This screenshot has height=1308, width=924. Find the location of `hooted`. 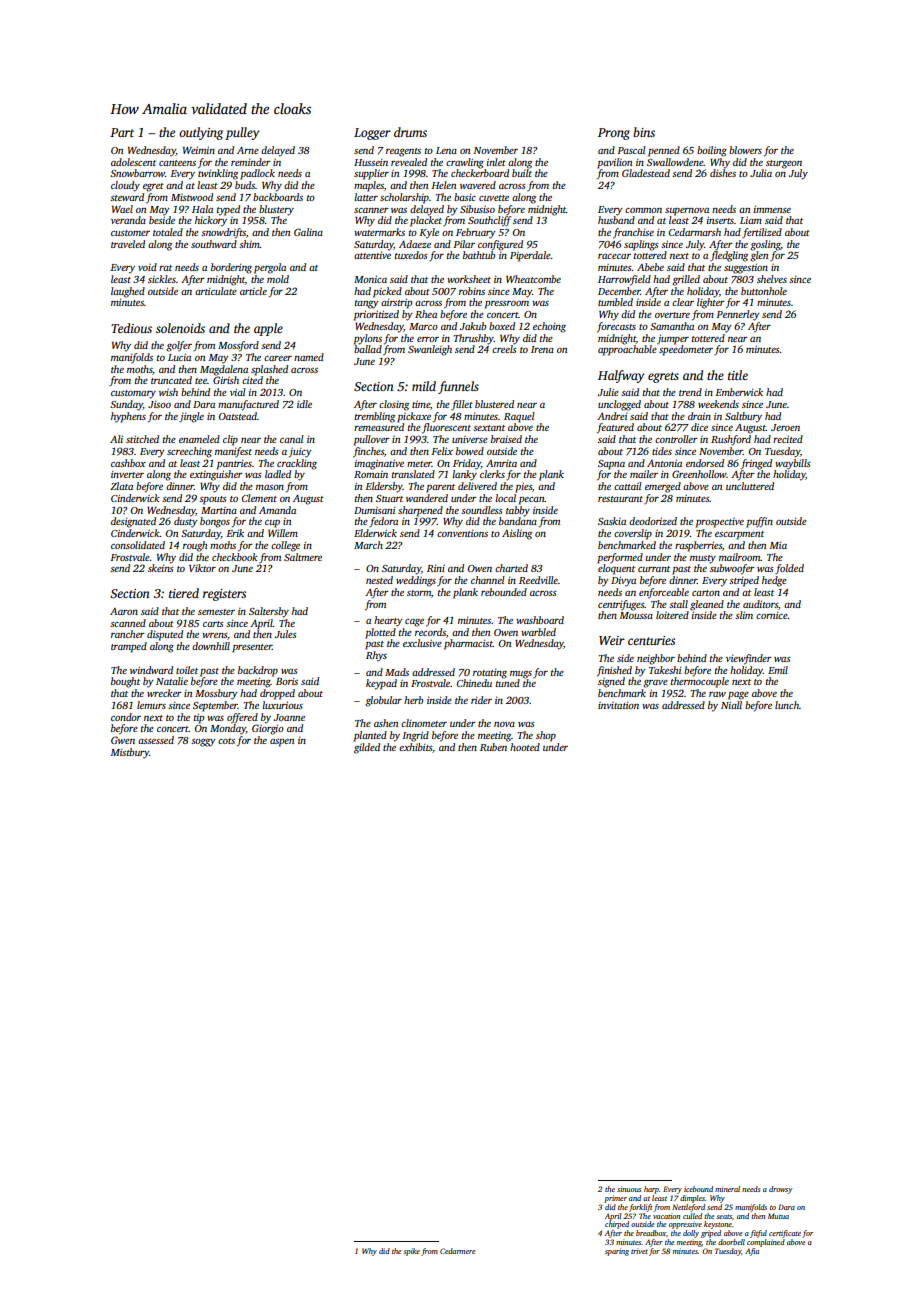

hooted is located at coordinates (525, 747).
